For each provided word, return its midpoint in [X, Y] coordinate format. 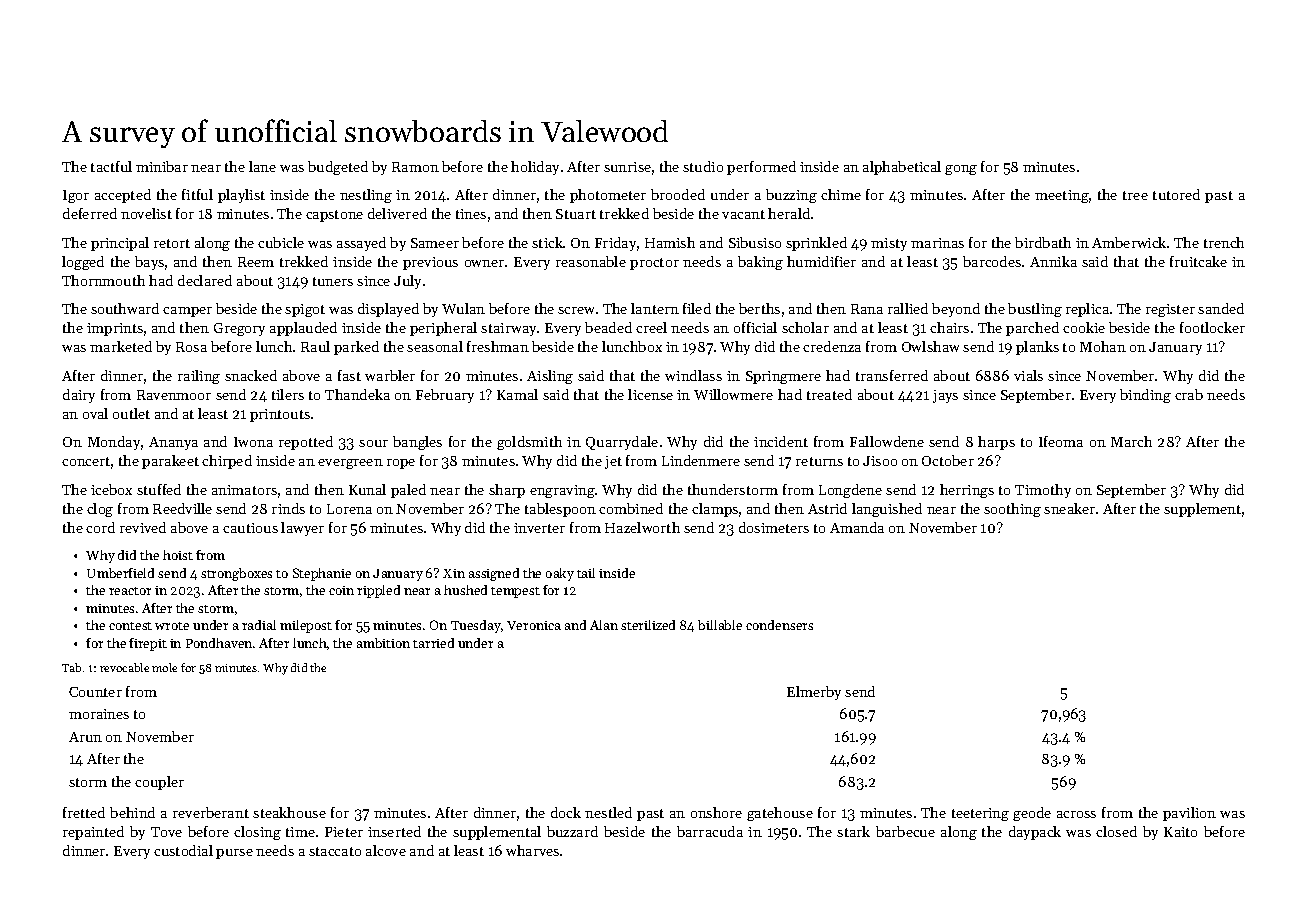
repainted [93, 833]
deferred [90, 213]
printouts [280, 415]
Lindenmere [701, 460]
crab [1189, 394]
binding [1145, 396]
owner [484, 263]
